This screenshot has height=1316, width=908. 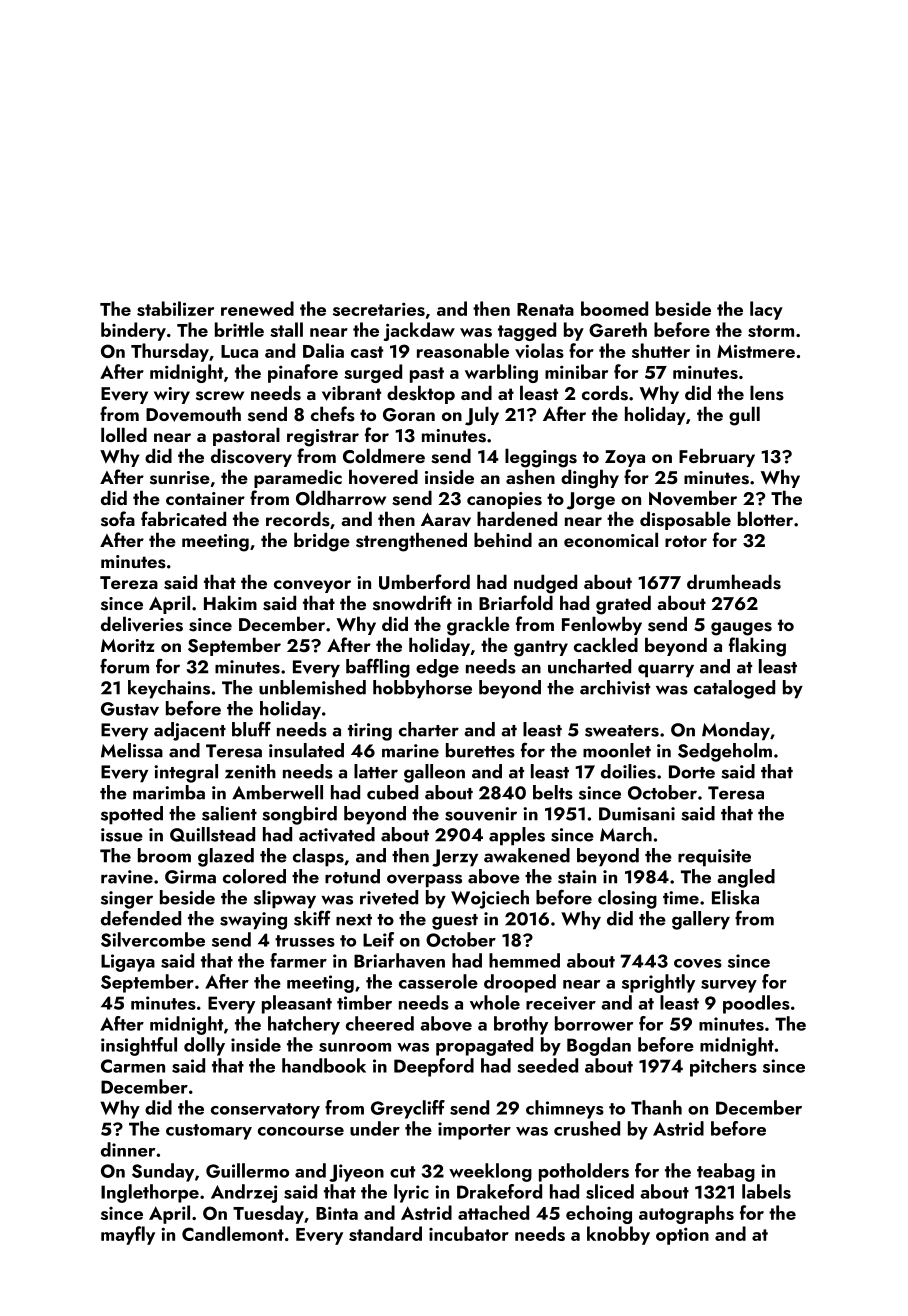 What do you see at coordinates (493, 1212) in the screenshot?
I see `attached` at bounding box center [493, 1212].
